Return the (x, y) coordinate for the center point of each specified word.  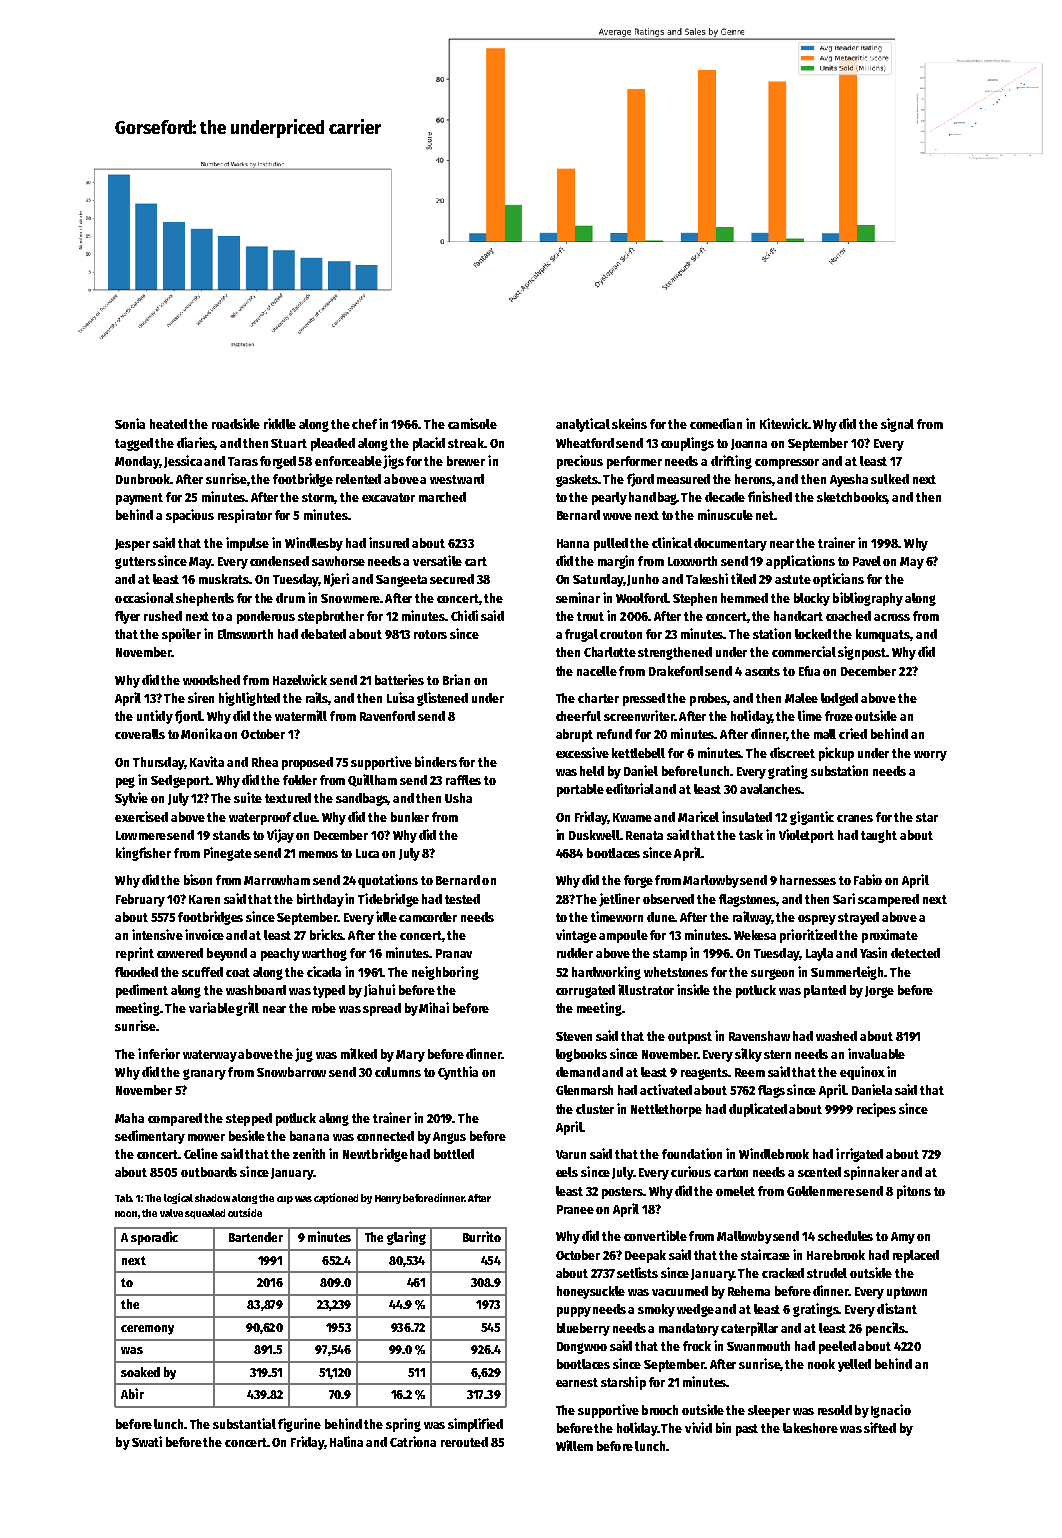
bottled (454, 1154)
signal (897, 425)
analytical (583, 425)
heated (168, 424)
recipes (876, 1110)
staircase (765, 1254)
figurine (299, 1425)
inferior (159, 1053)
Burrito (482, 1236)
